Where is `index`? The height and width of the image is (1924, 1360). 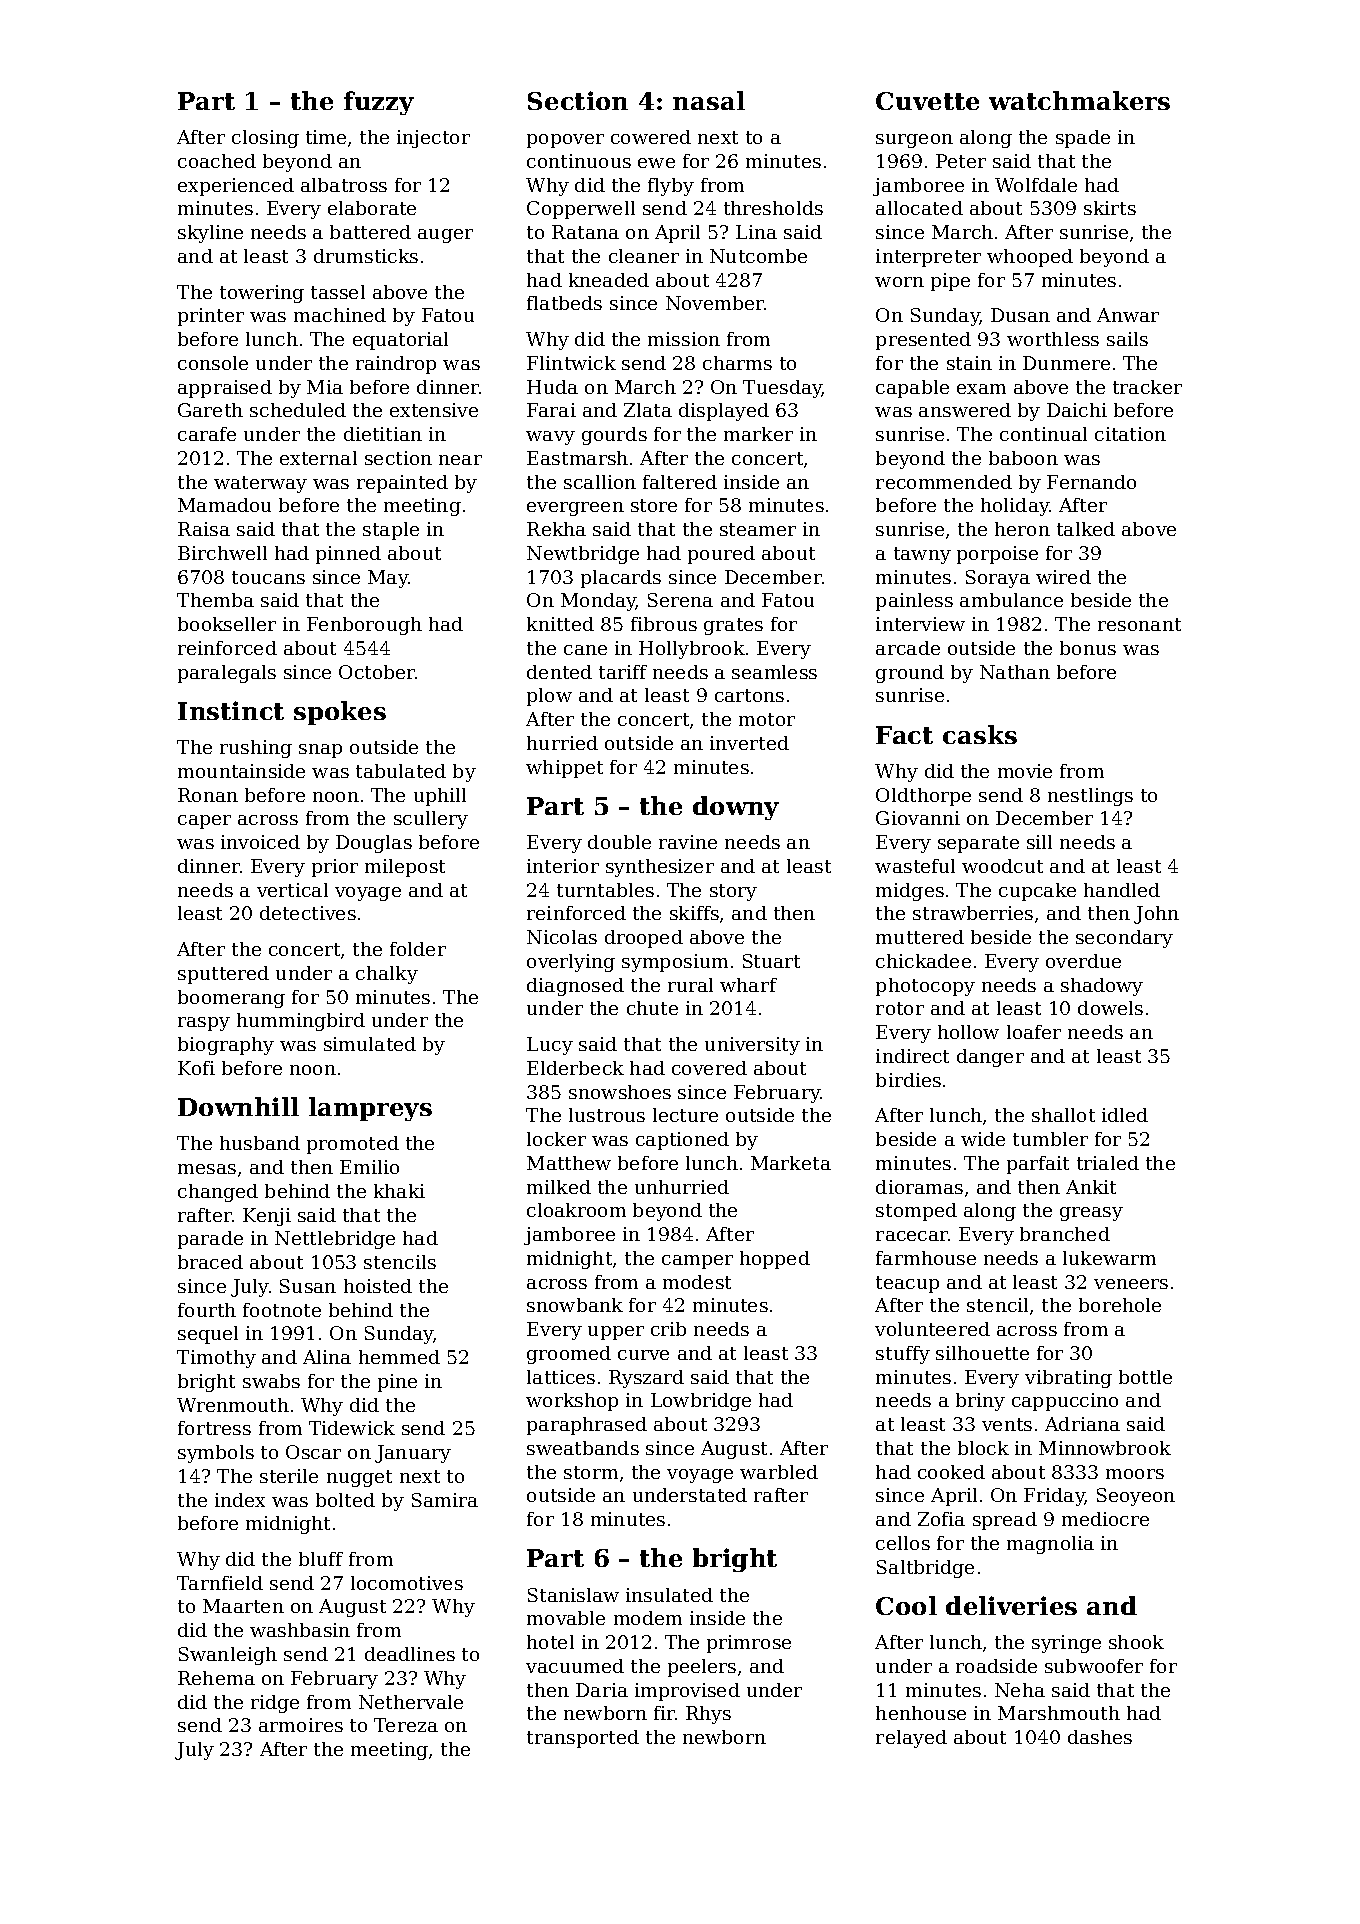
index is located at coordinates (240, 1500).
